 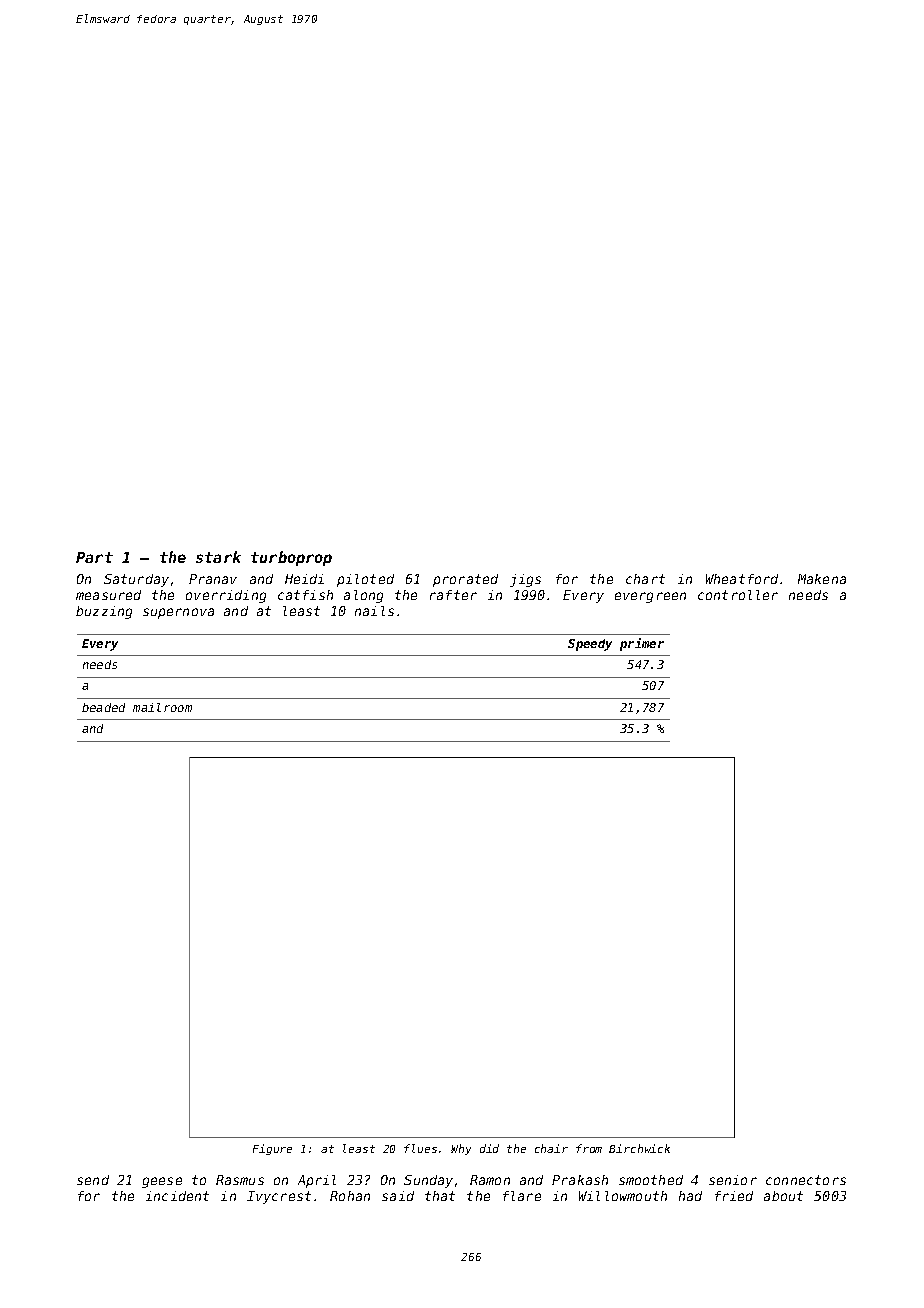 What do you see at coordinates (162, 707) in the document?
I see `mailroom` at bounding box center [162, 707].
